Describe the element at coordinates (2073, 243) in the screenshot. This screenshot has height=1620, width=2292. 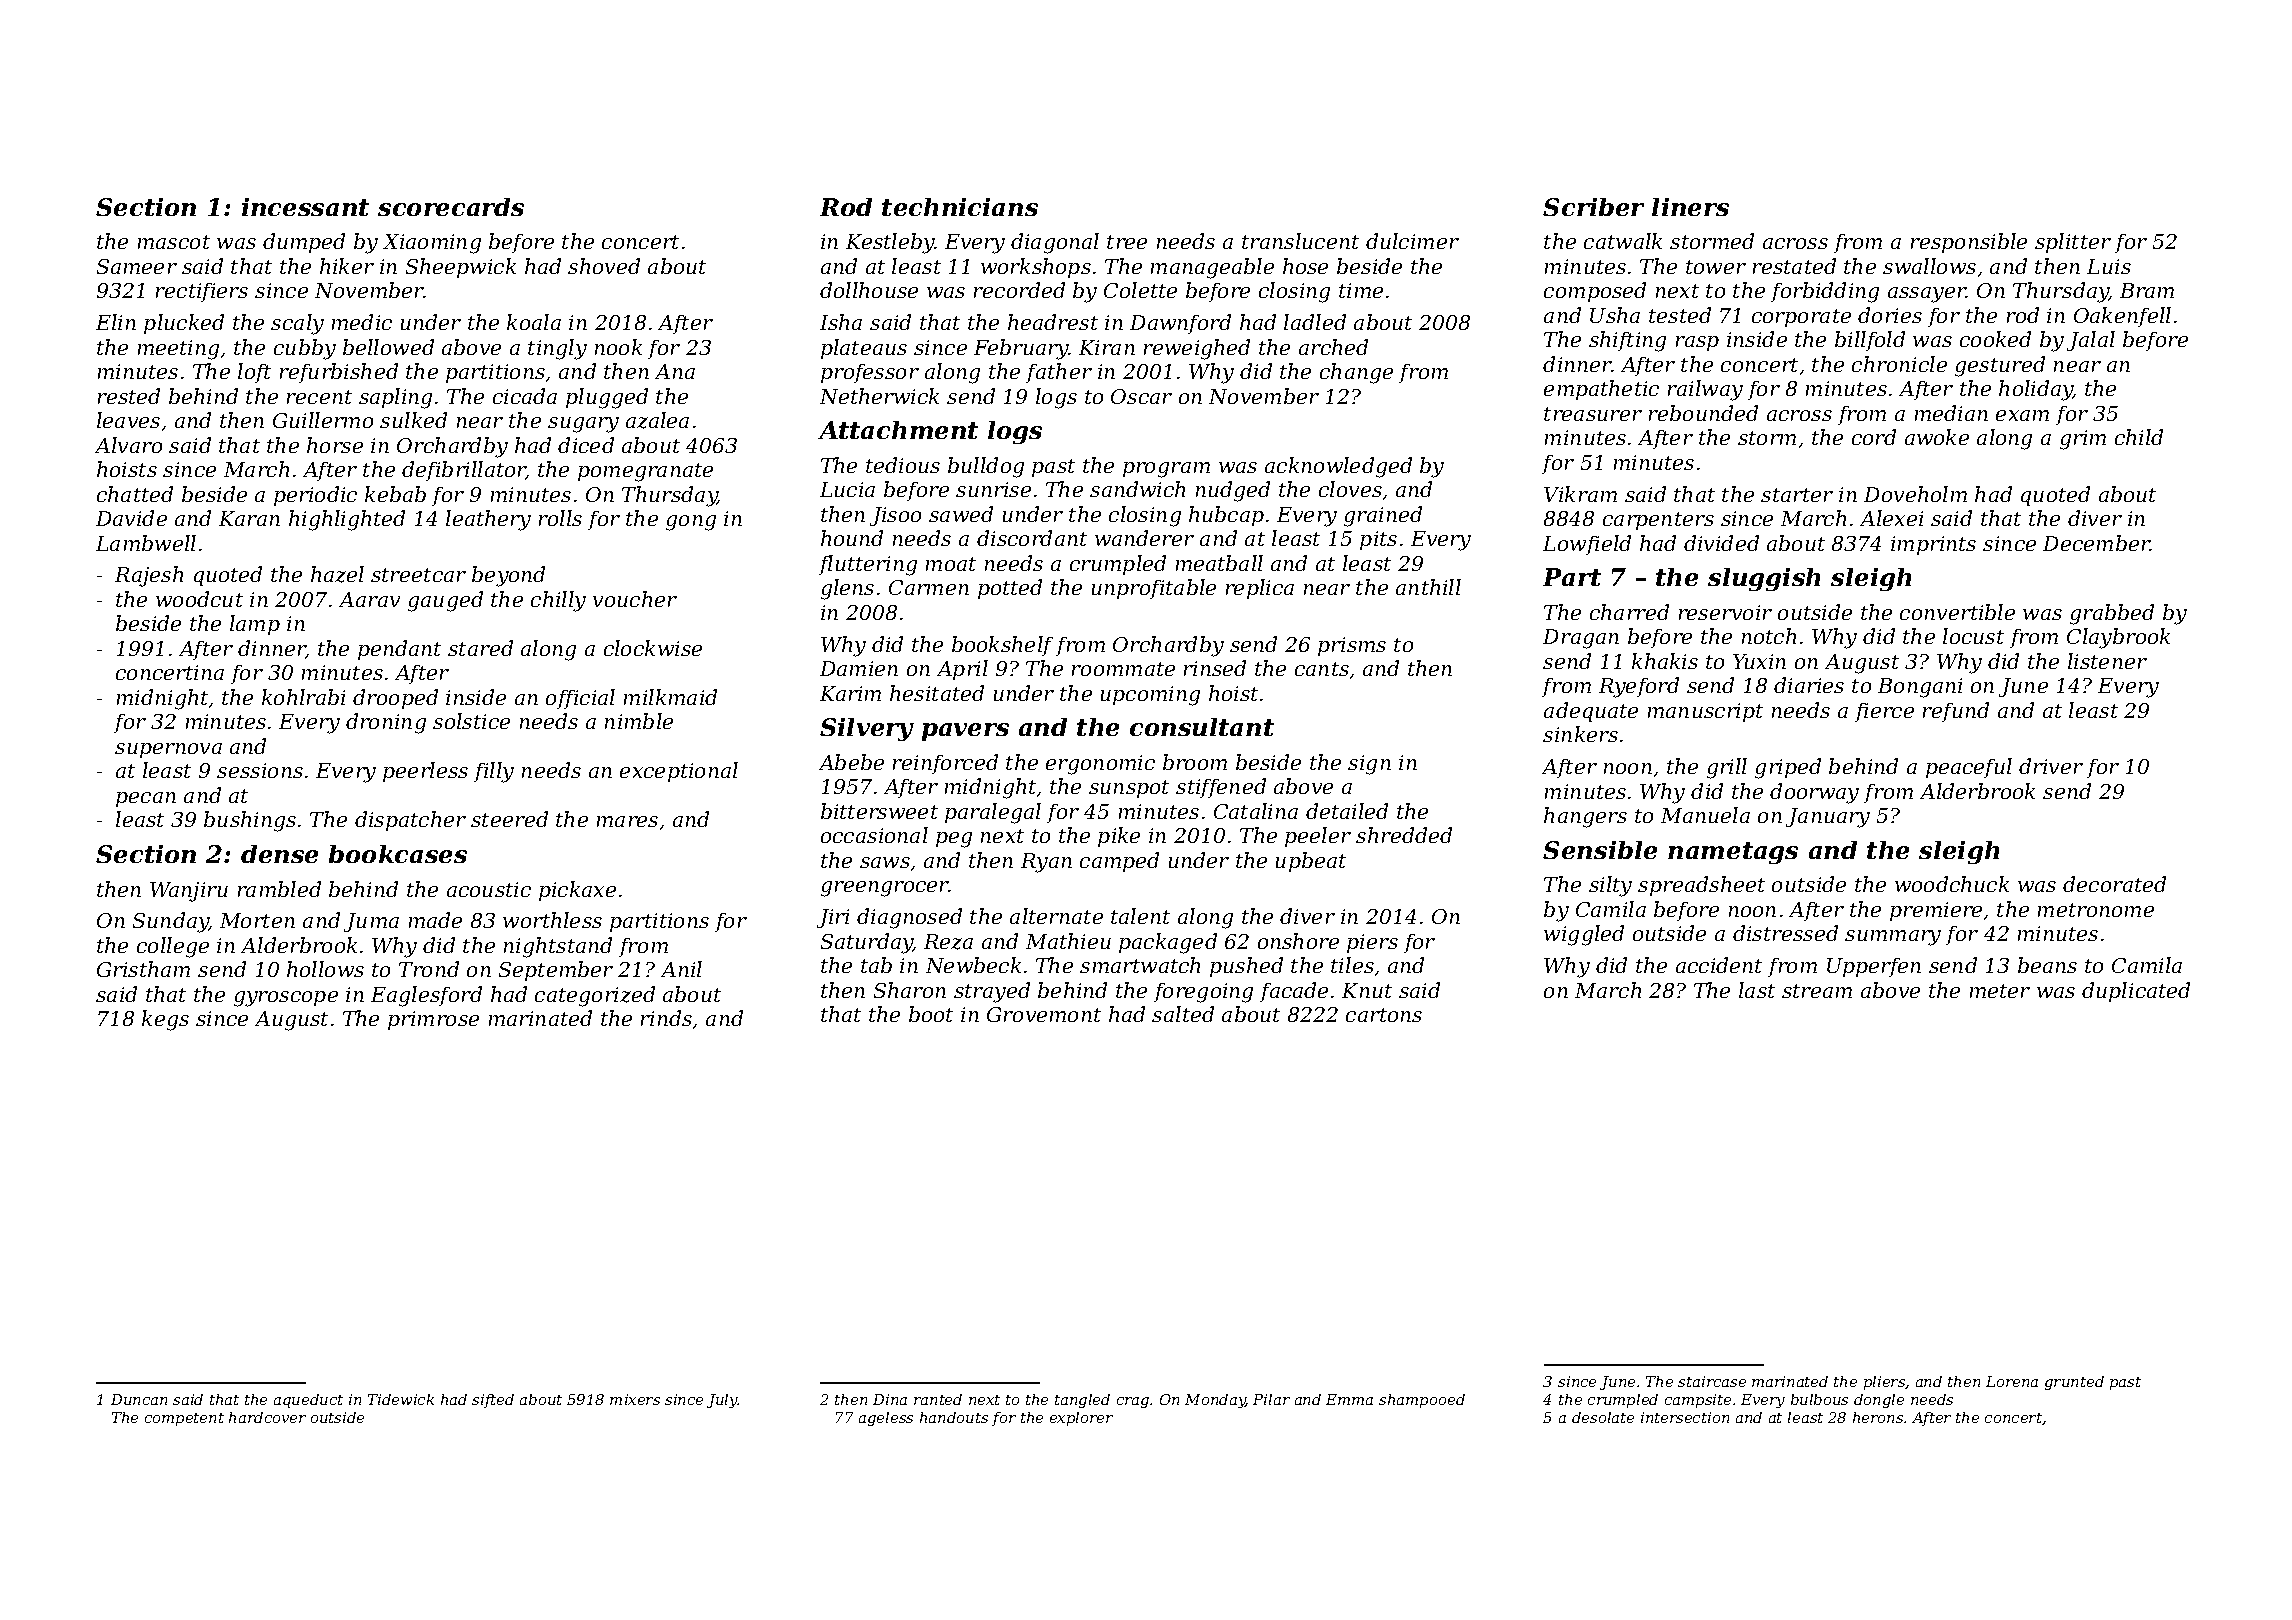
I see `splitter` at that location.
